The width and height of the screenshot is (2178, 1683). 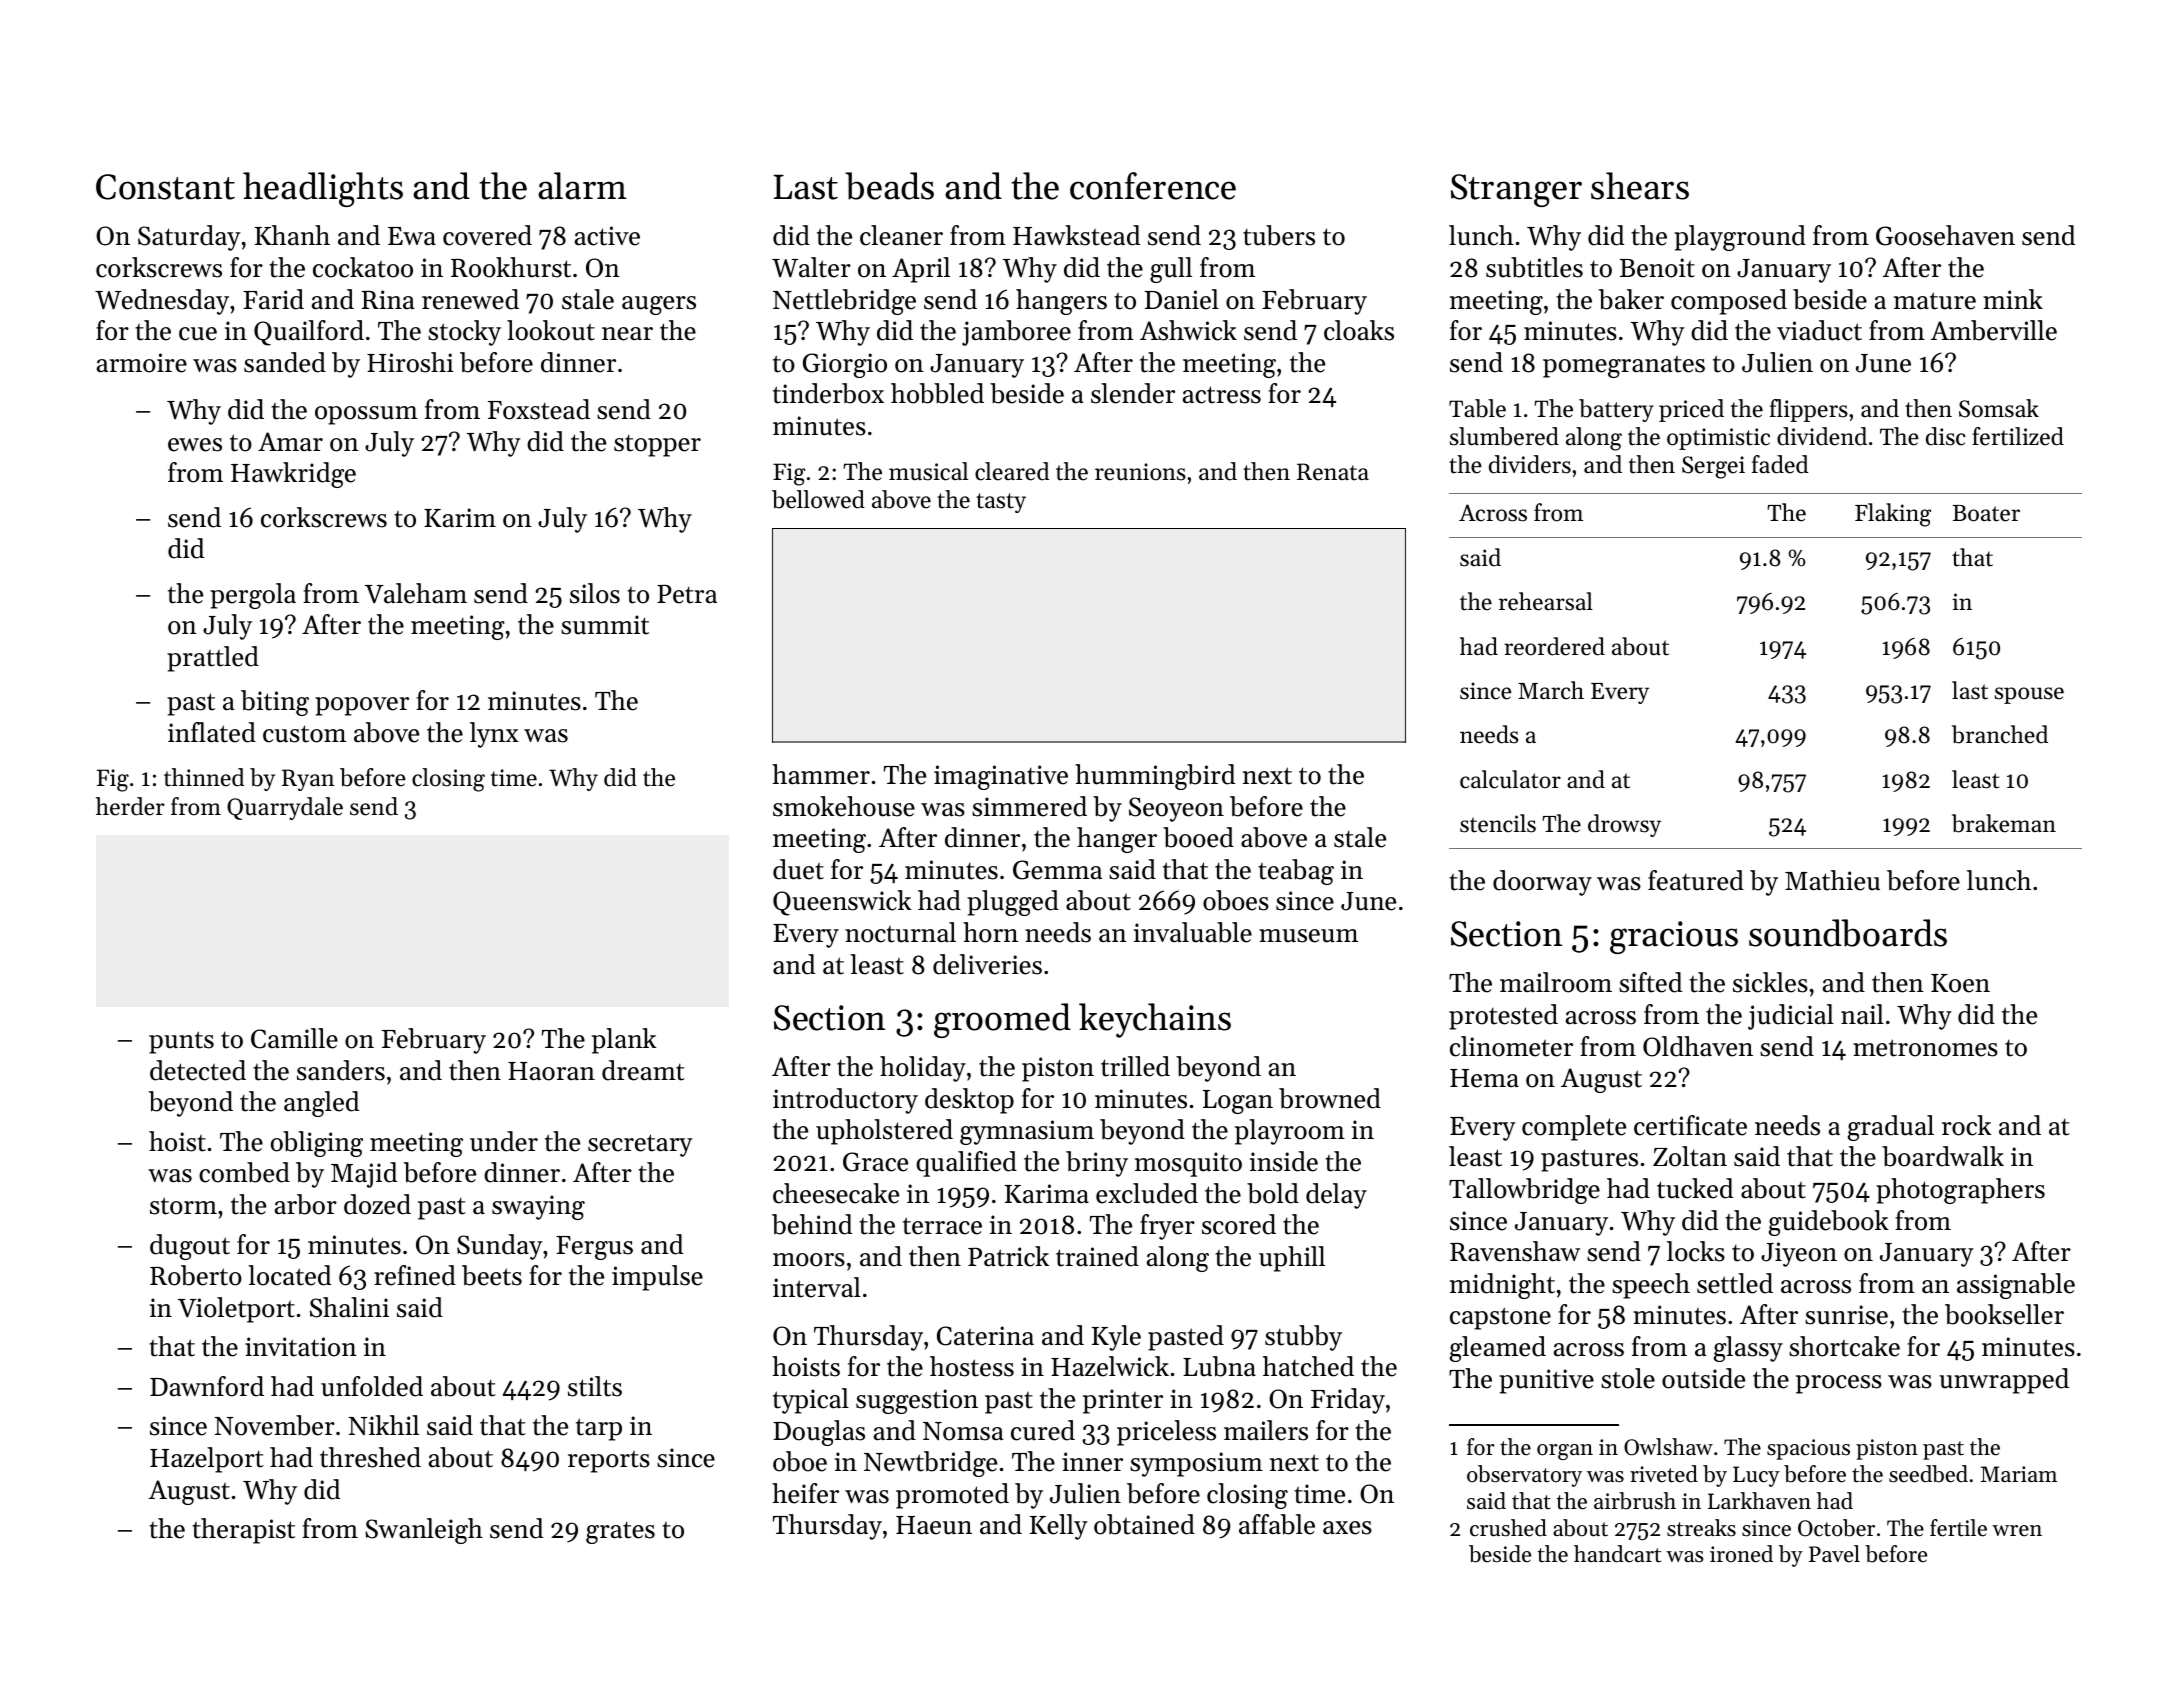 I want to click on qualified, so click(x=966, y=1164).
